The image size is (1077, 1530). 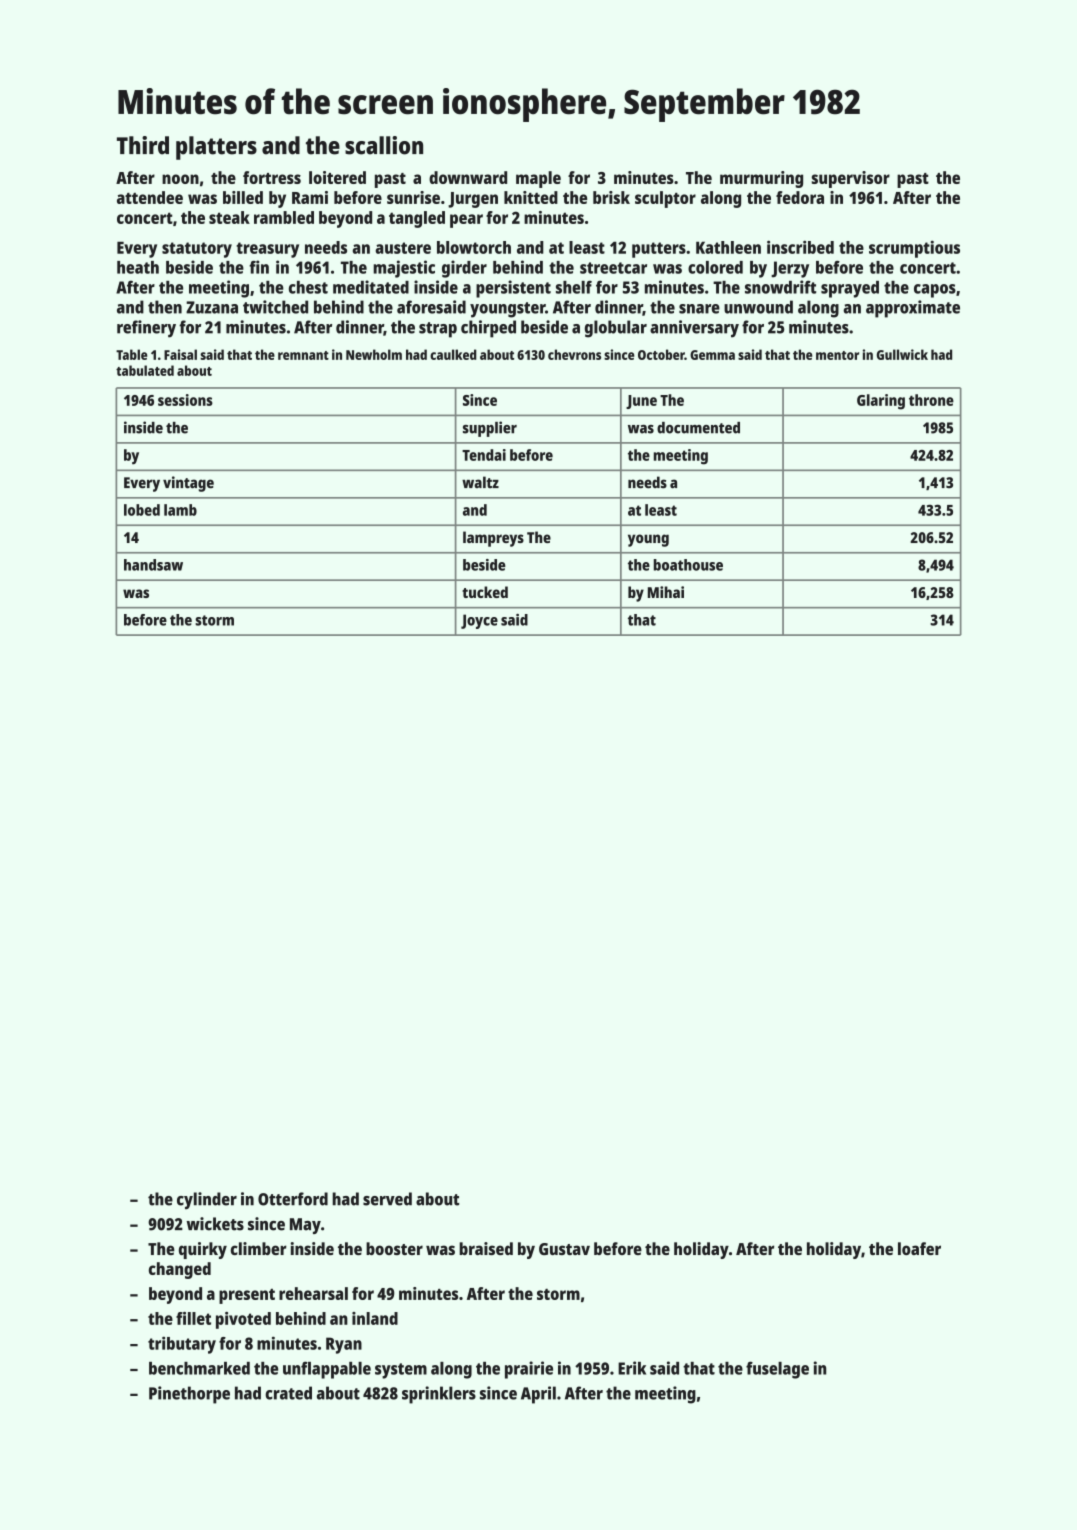 I want to click on supervisor, so click(x=851, y=179).
